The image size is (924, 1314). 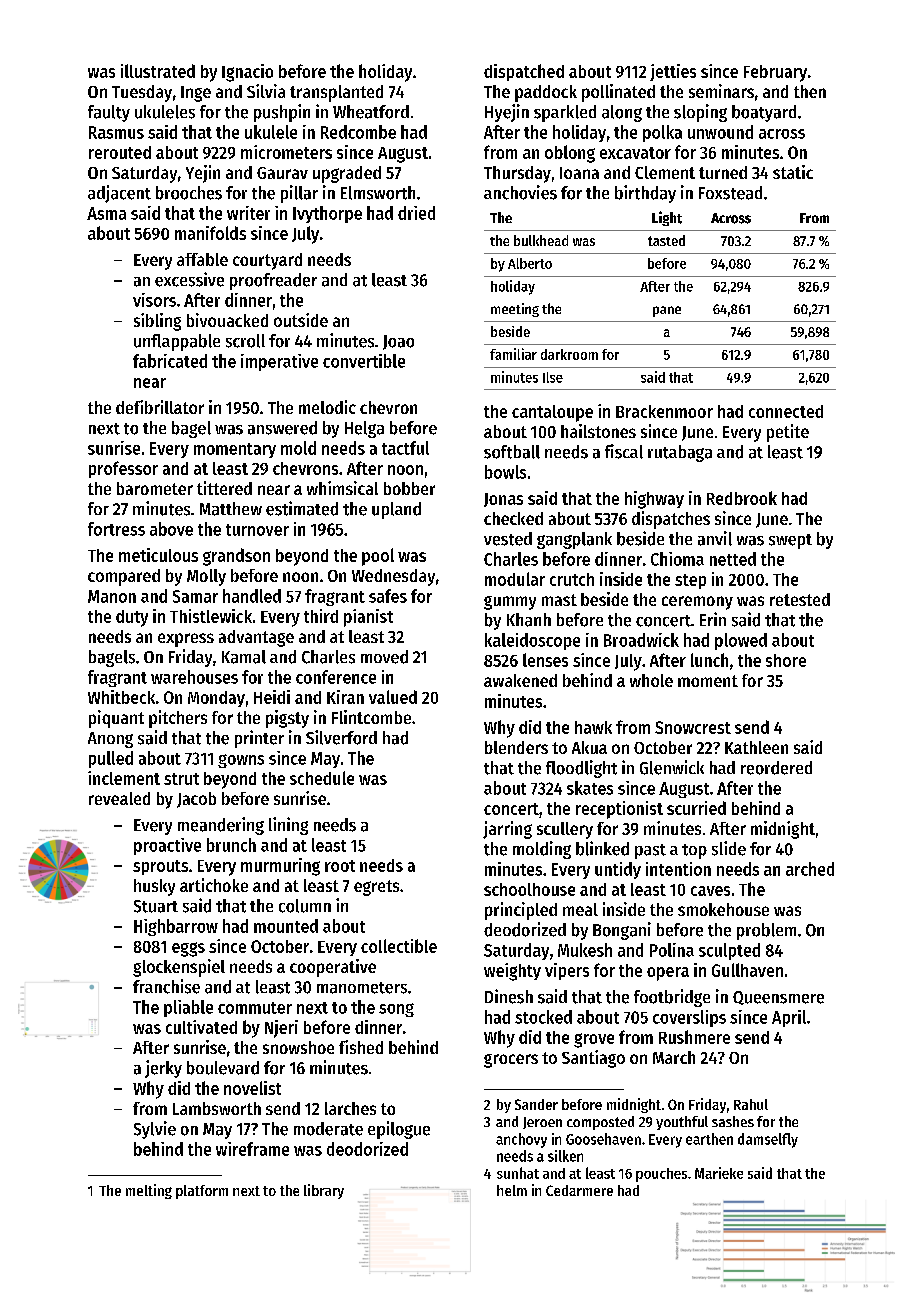 What do you see at coordinates (248, 213) in the document?
I see `writer` at bounding box center [248, 213].
